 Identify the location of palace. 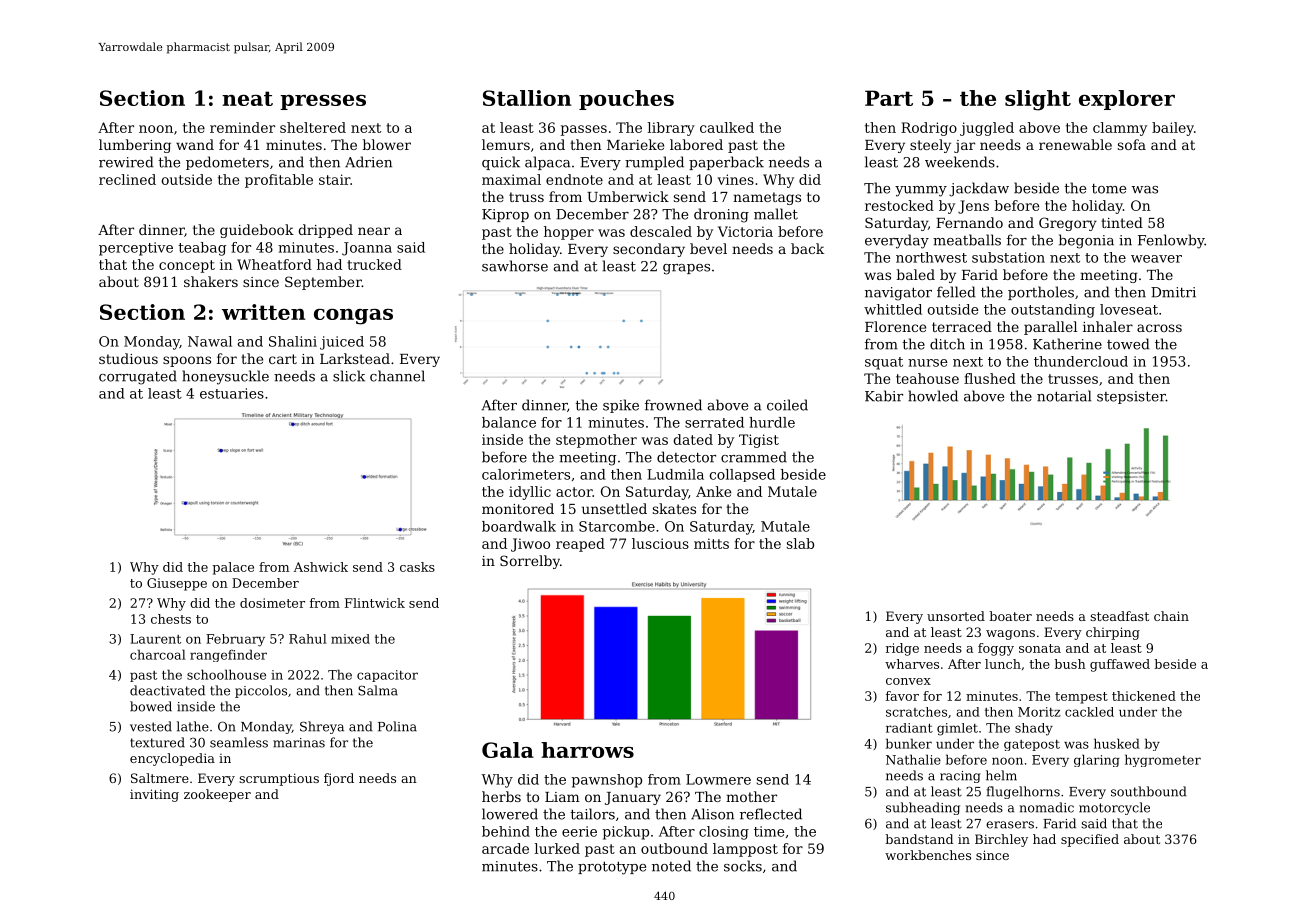
(233, 568).
